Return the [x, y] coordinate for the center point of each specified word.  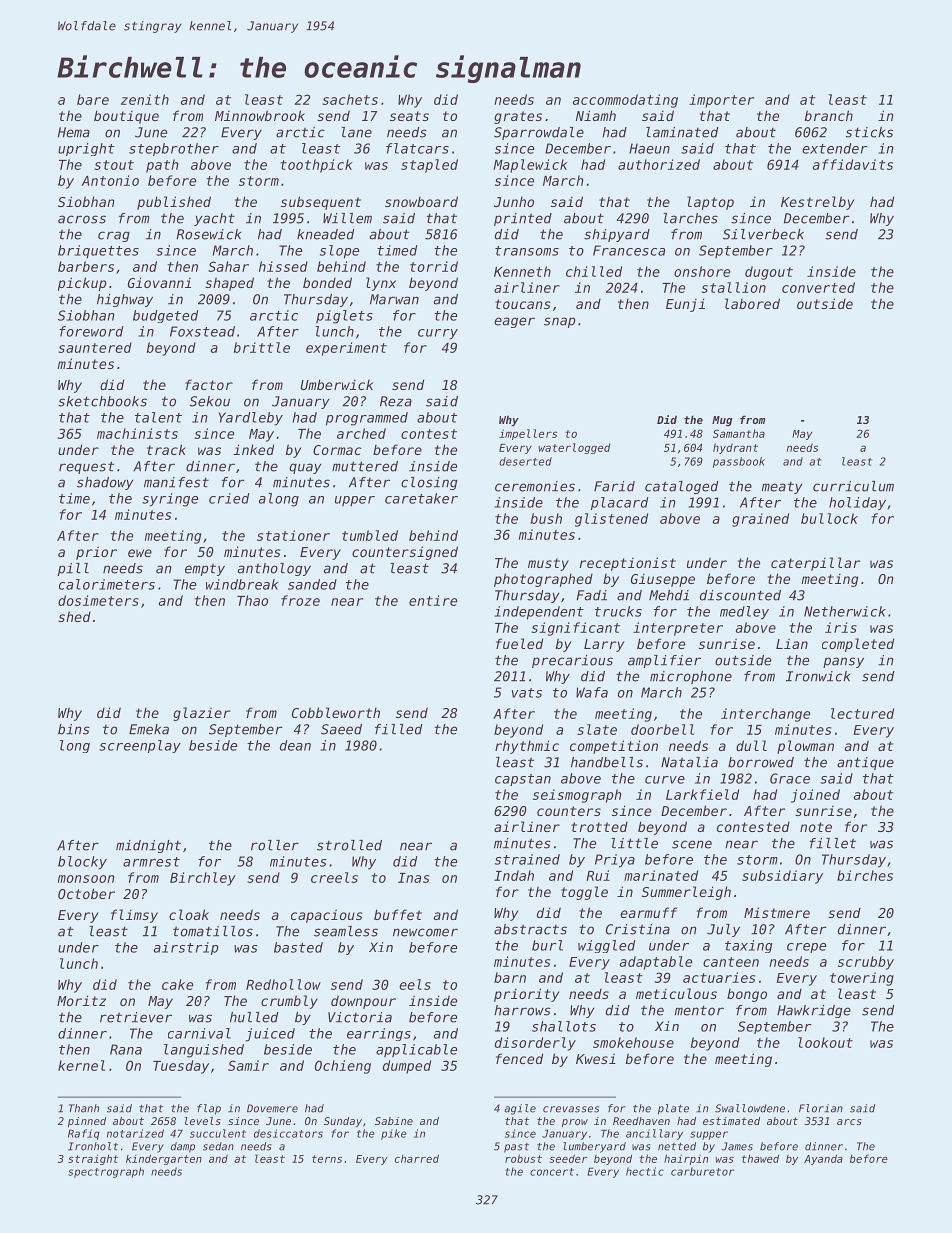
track [166, 449]
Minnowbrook [260, 115]
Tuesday [181, 1067]
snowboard [421, 201]
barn [510, 977]
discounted [740, 595]
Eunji [685, 305]
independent [539, 613]
